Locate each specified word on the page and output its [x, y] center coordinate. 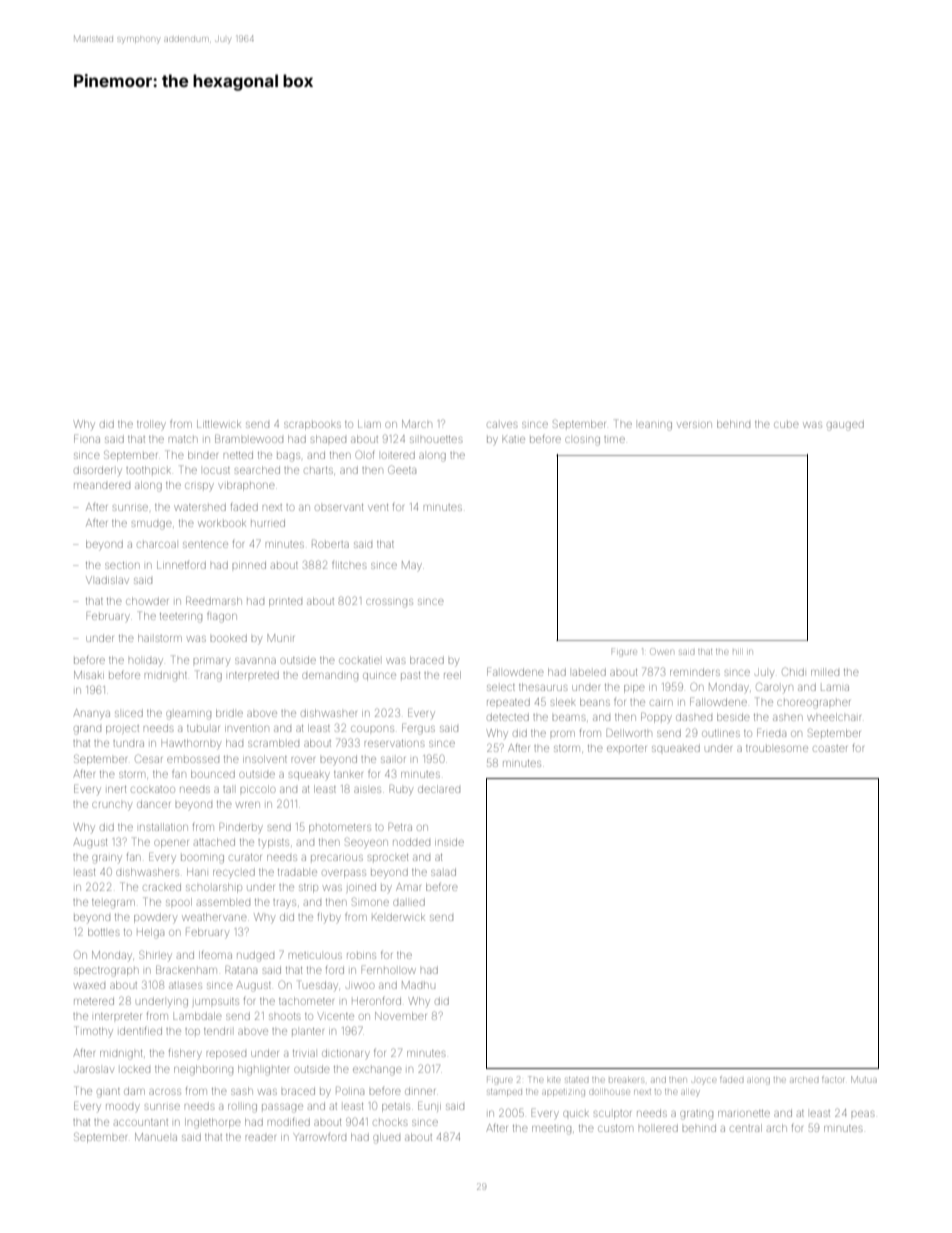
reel [452, 675]
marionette [744, 1113]
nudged [255, 957]
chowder [147, 601]
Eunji [429, 1106]
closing [582, 441]
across [165, 1092]
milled [825, 672]
